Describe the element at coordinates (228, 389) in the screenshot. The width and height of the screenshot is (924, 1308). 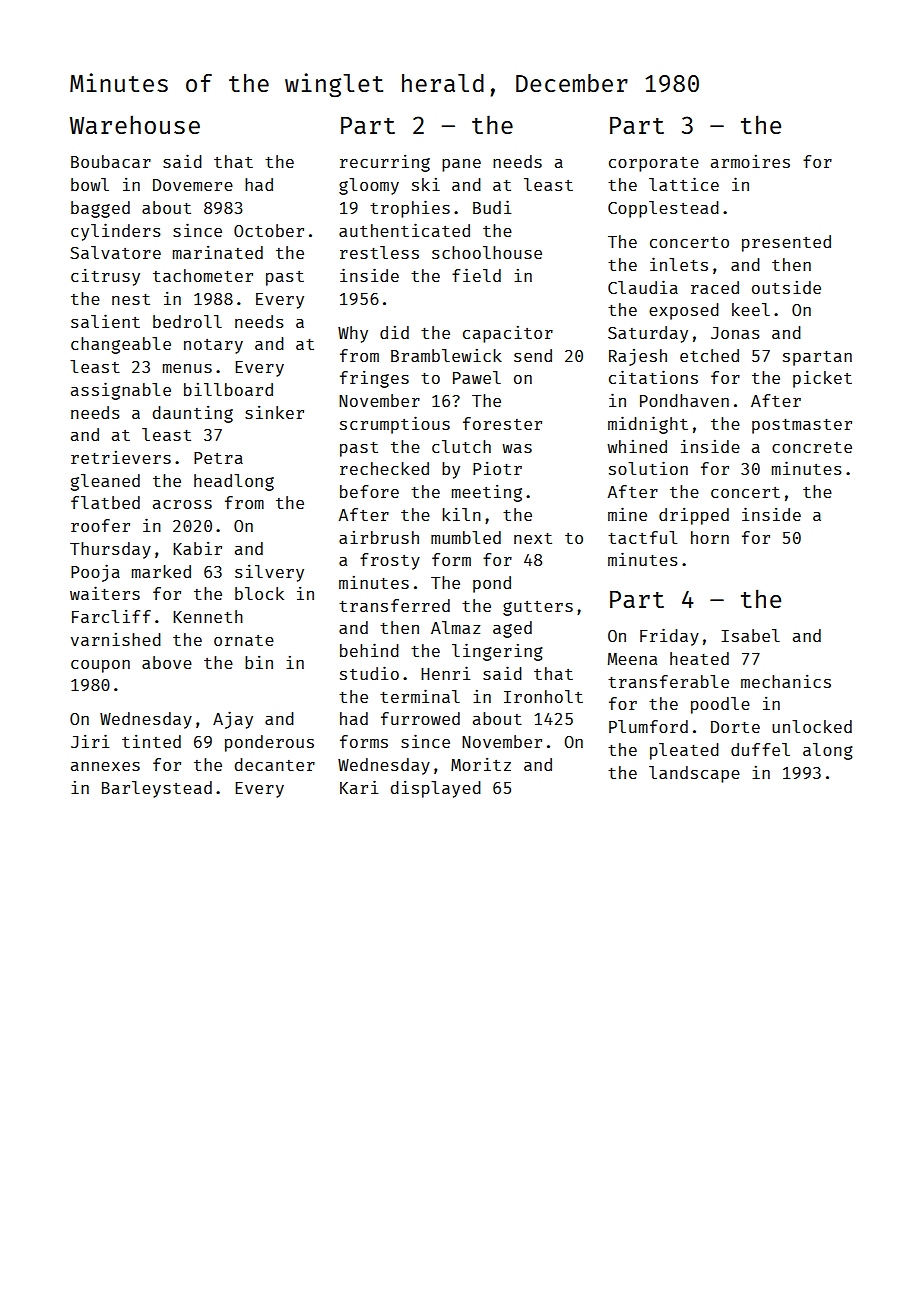
I see `billboard` at that location.
